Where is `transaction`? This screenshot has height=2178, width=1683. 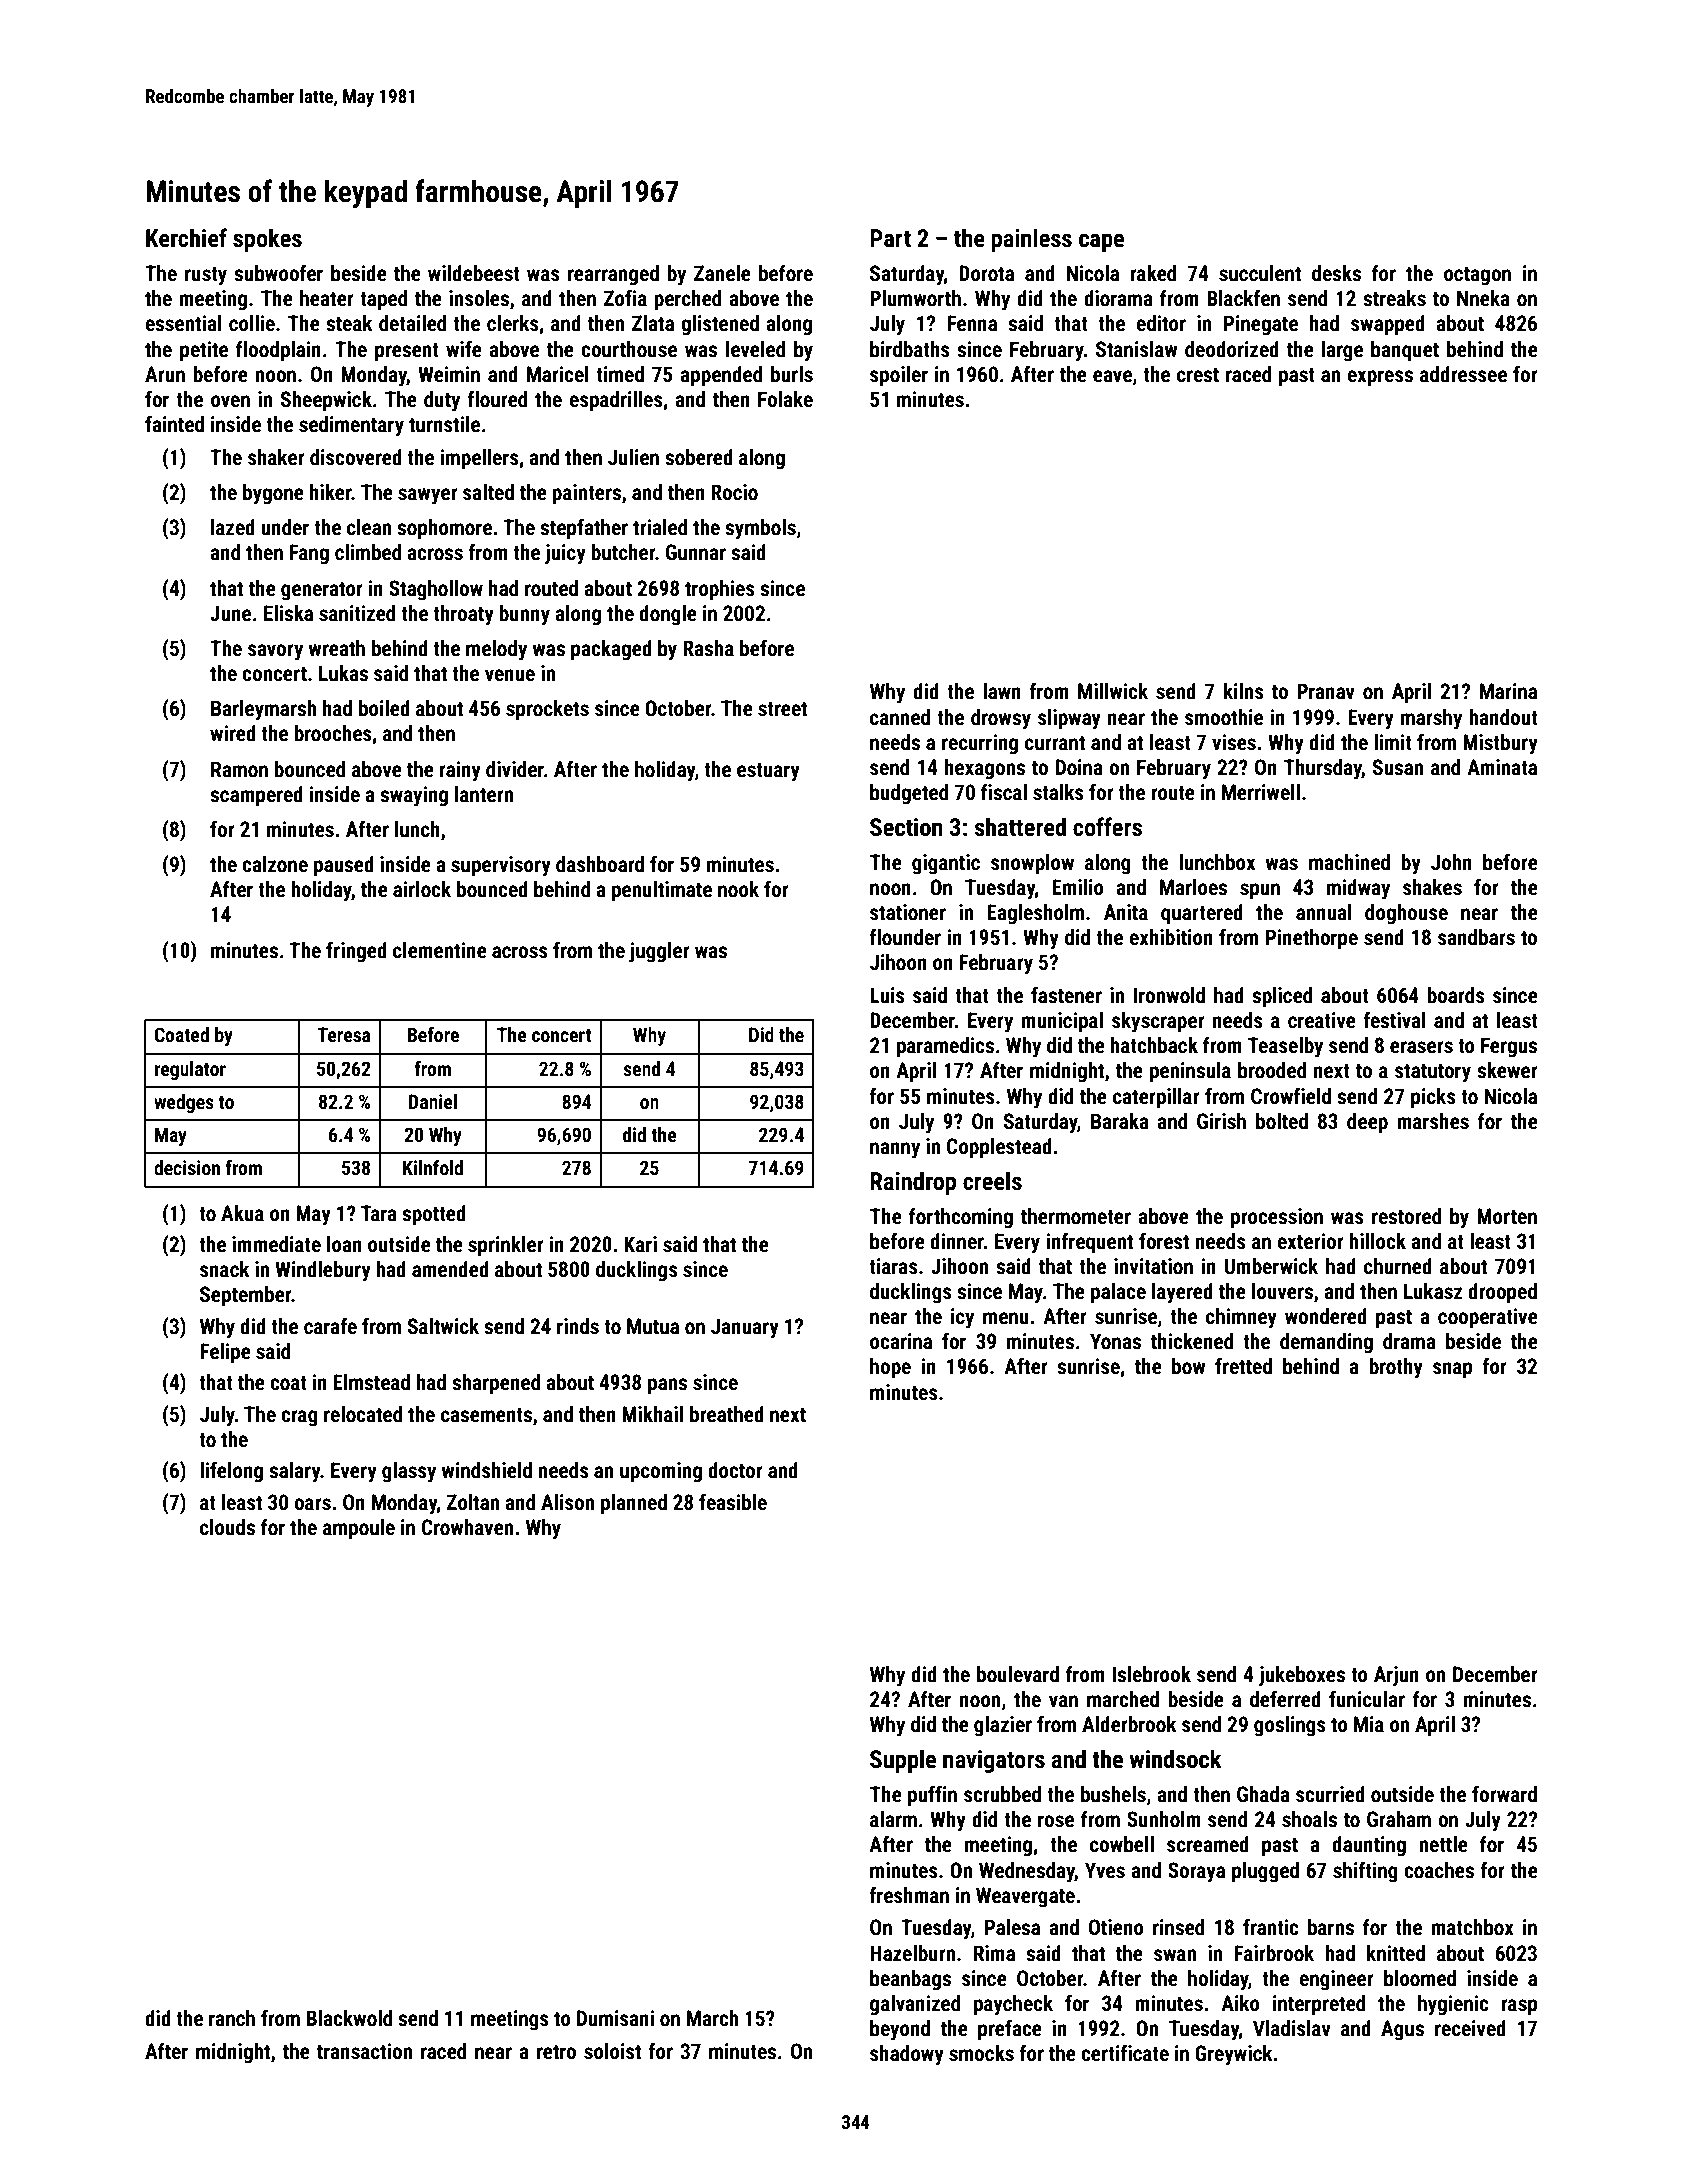
transaction is located at coordinates (364, 2051).
